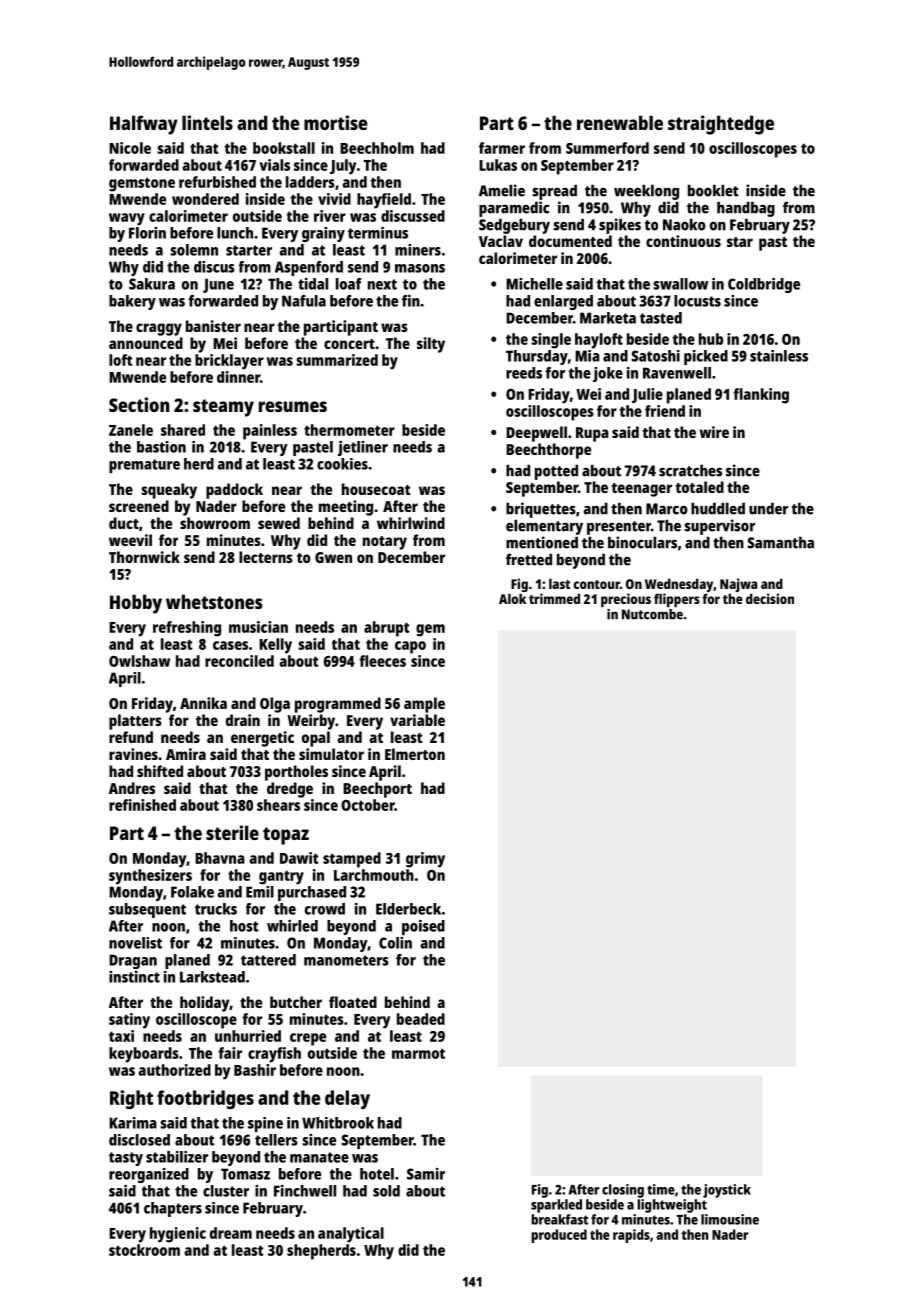  Describe the element at coordinates (139, 661) in the document. I see `Owlshaw` at that location.
